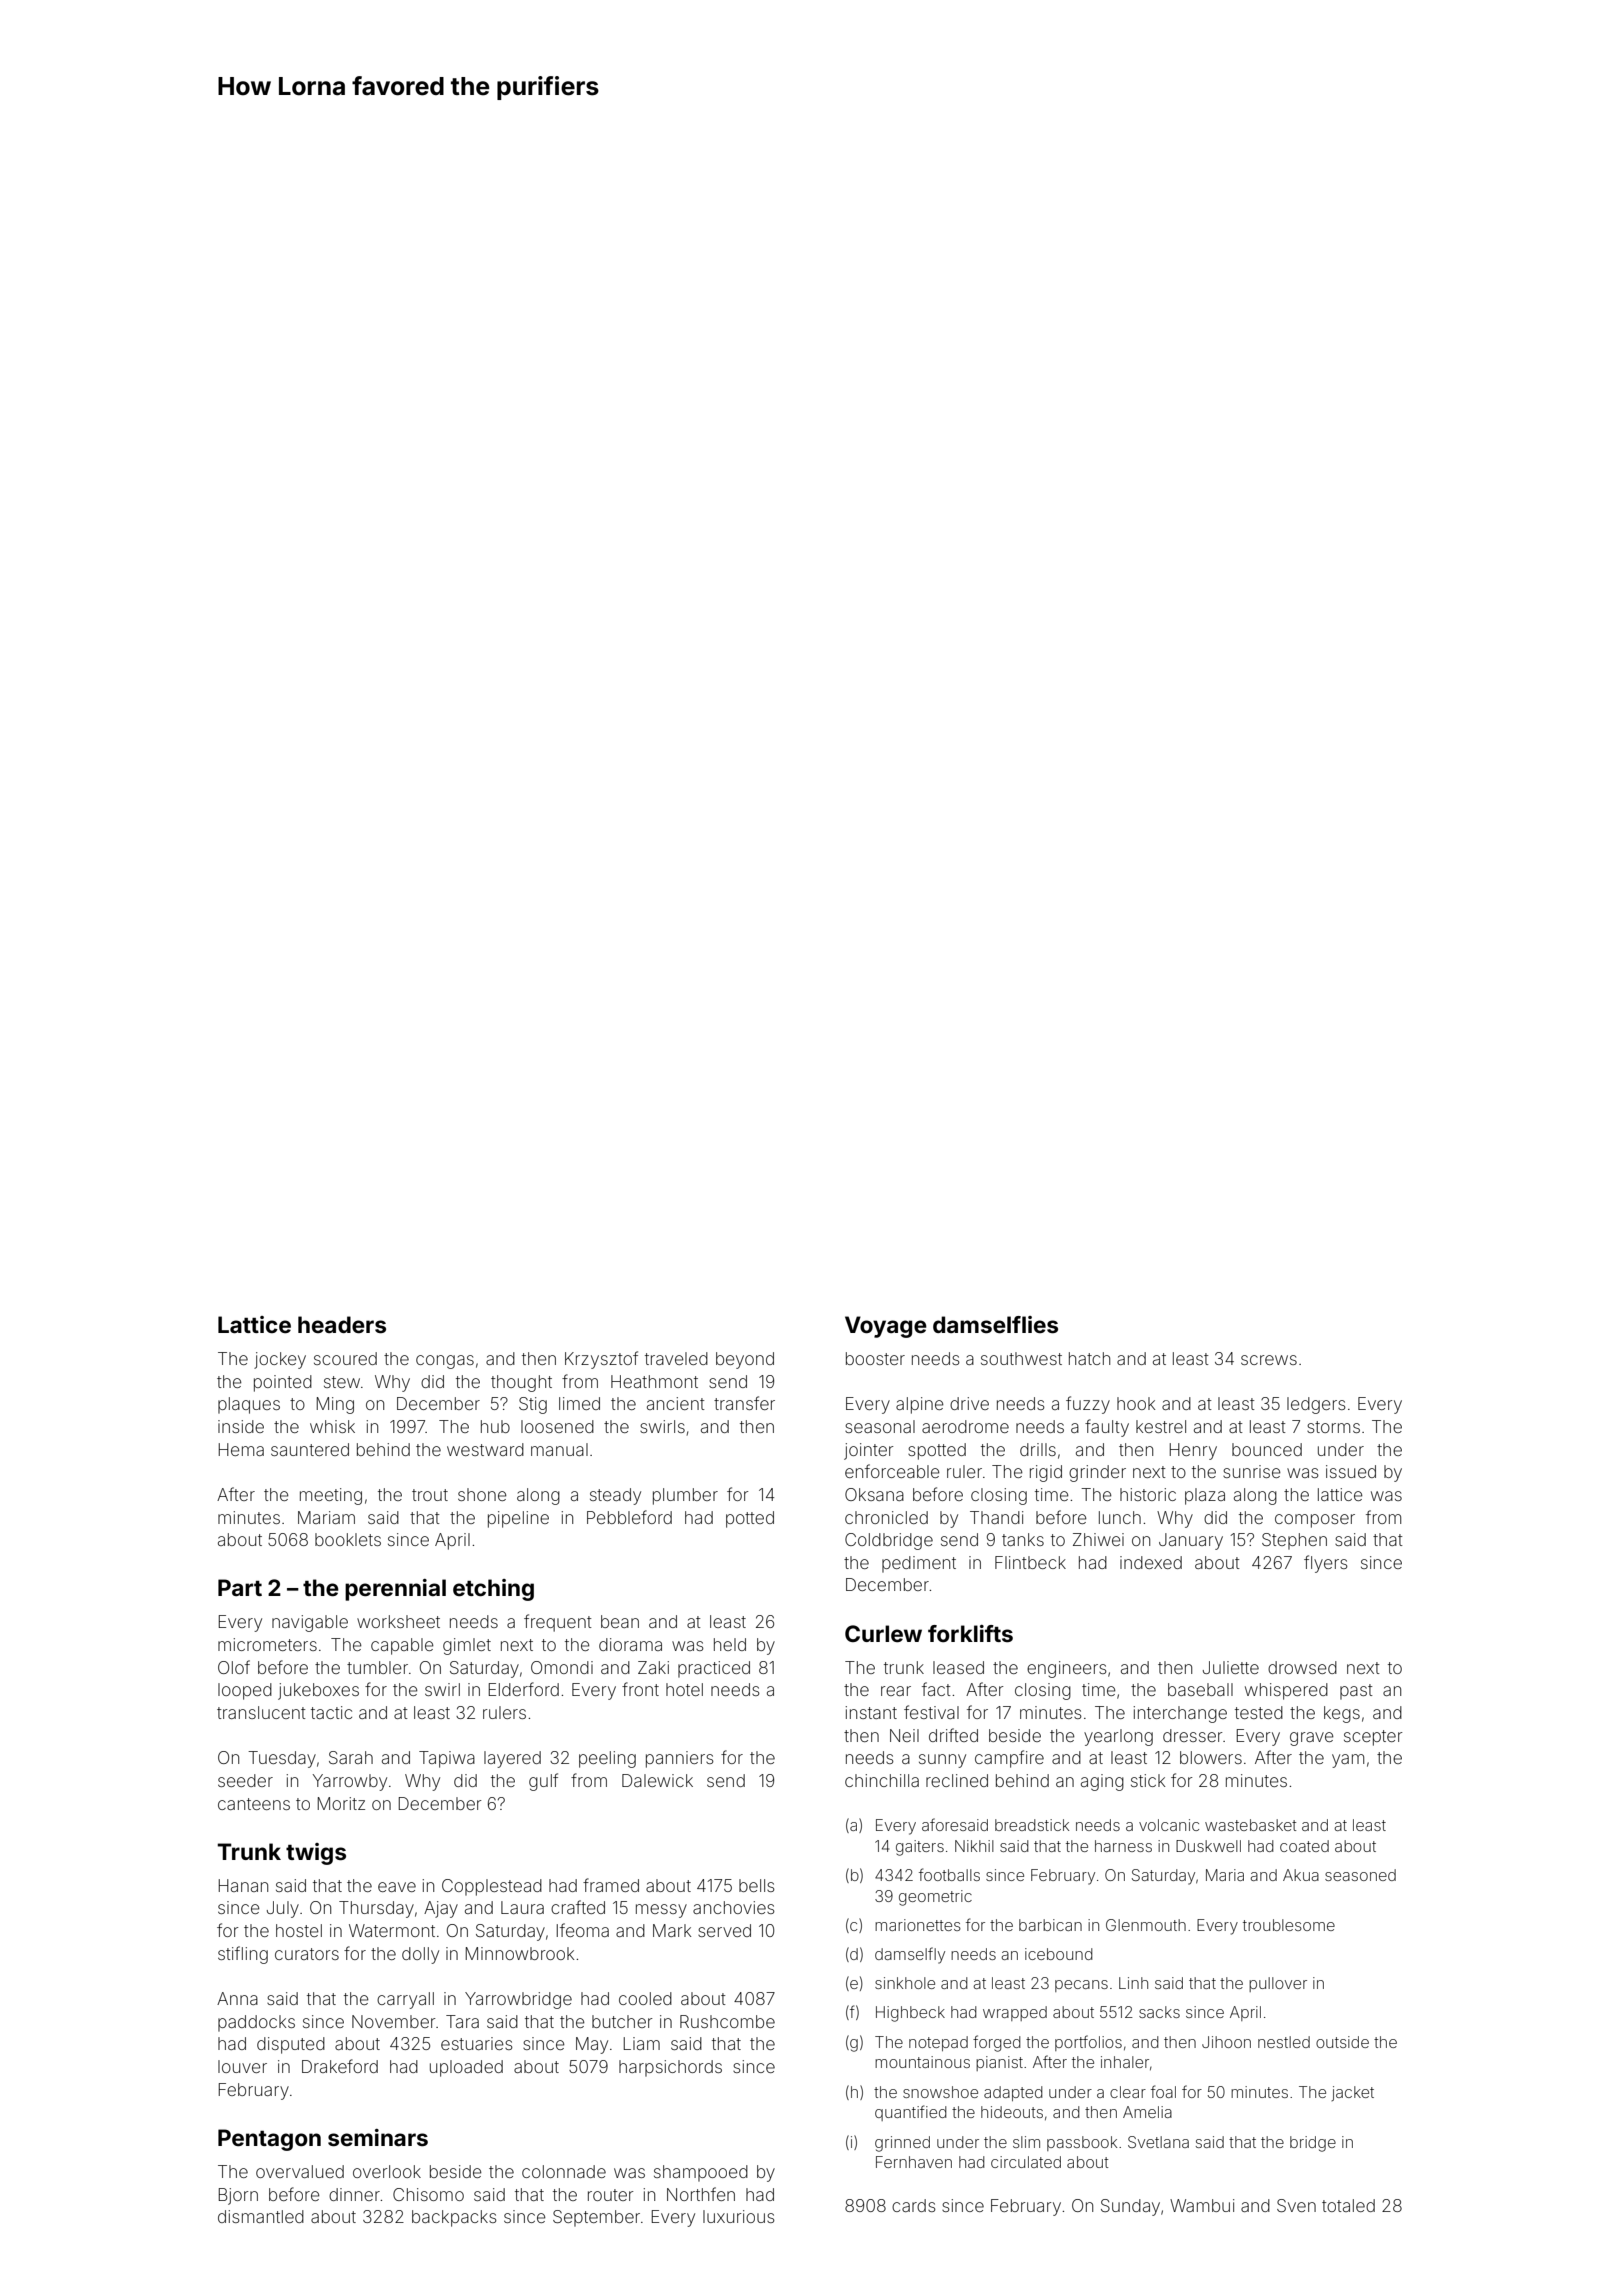 This screenshot has width=1620, height=2292. Describe the element at coordinates (1151, 1562) in the screenshot. I see `indexed` at that location.
